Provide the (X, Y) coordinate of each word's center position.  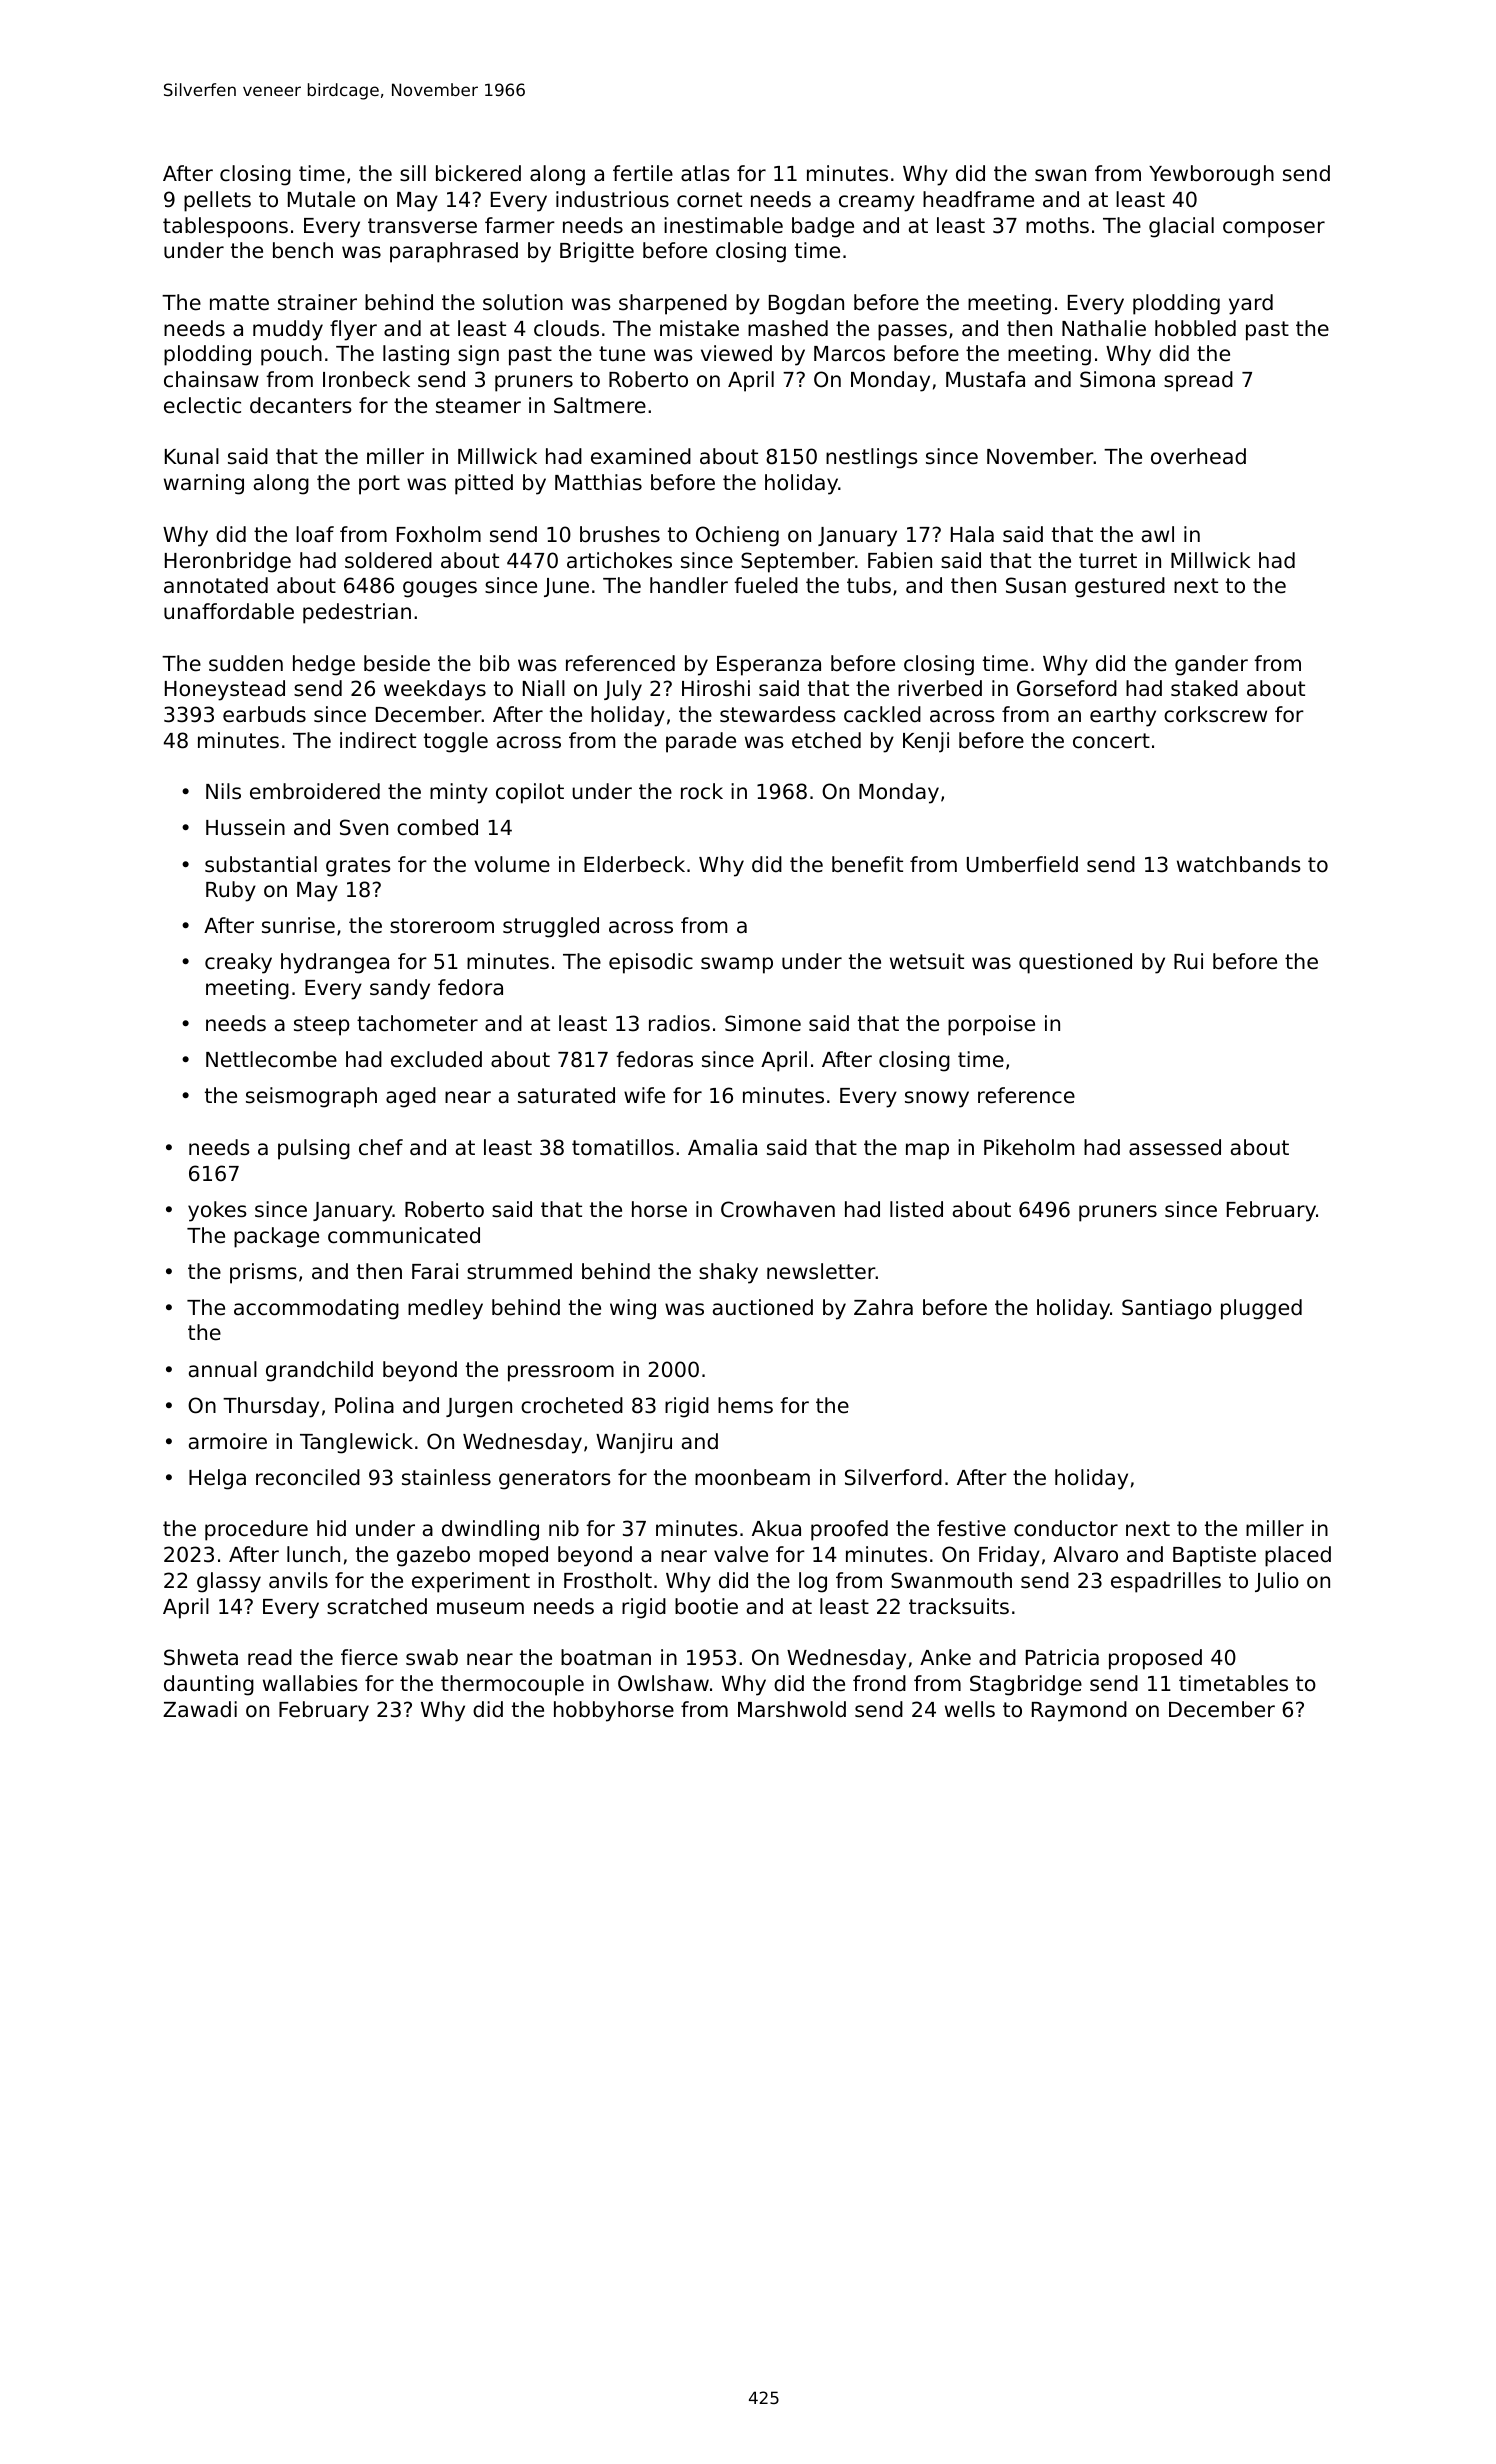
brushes (620, 534)
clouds (566, 328)
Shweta (201, 1657)
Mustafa (985, 379)
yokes (217, 1211)
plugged (1261, 1309)
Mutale (321, 199)
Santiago (1167, 1309)
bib (495, 663)
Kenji (926, 742)
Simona (1117, 379)
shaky (728, 1273)
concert (1111, 741)
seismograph (311, 1097)
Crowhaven (778, 1209)
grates (358, 867)
